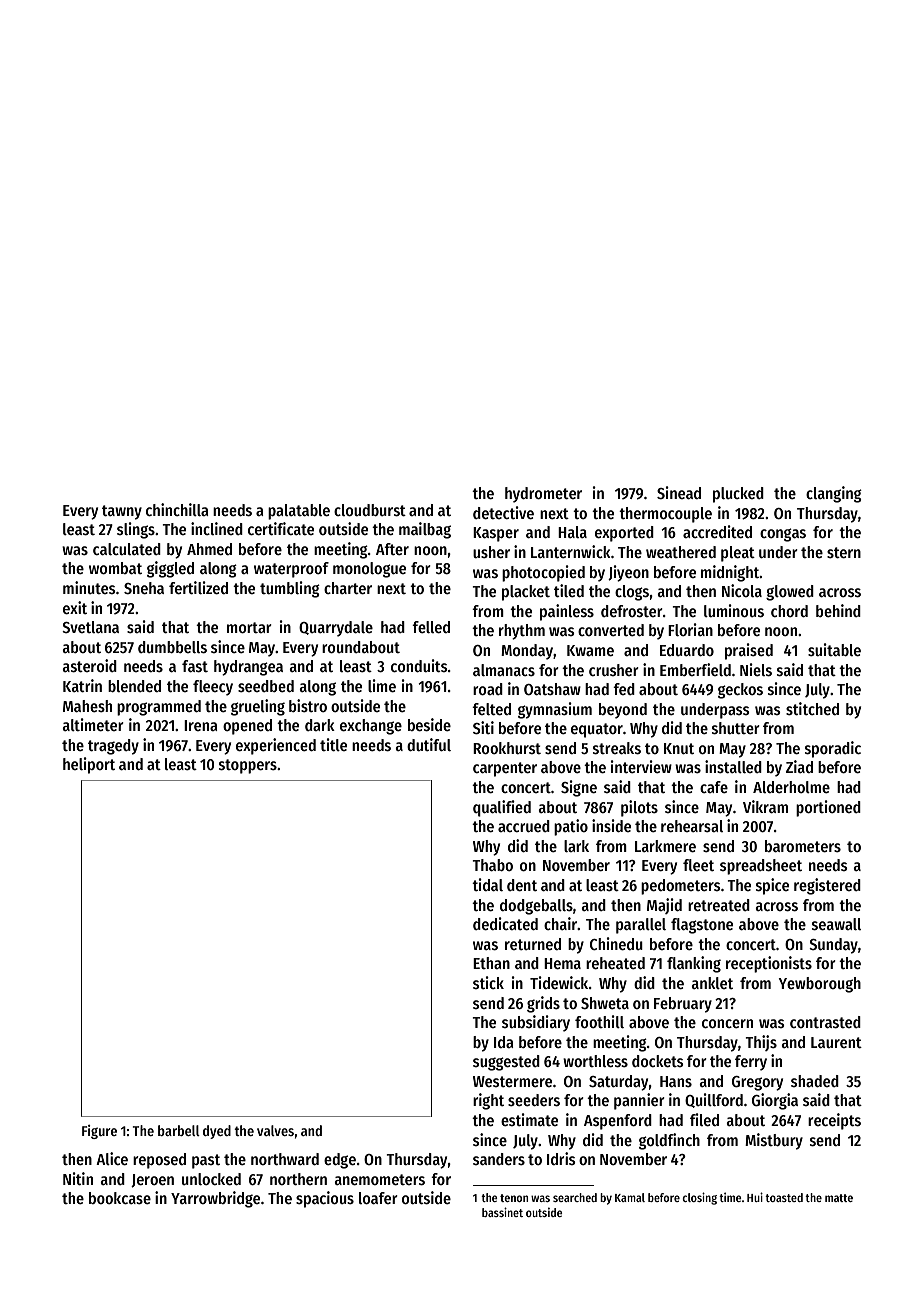 The image size is (924, 1308). What do you see at coordinates (669, 1141) in the document?
I see `goldfinch` at bounding box center [669, 1141].
